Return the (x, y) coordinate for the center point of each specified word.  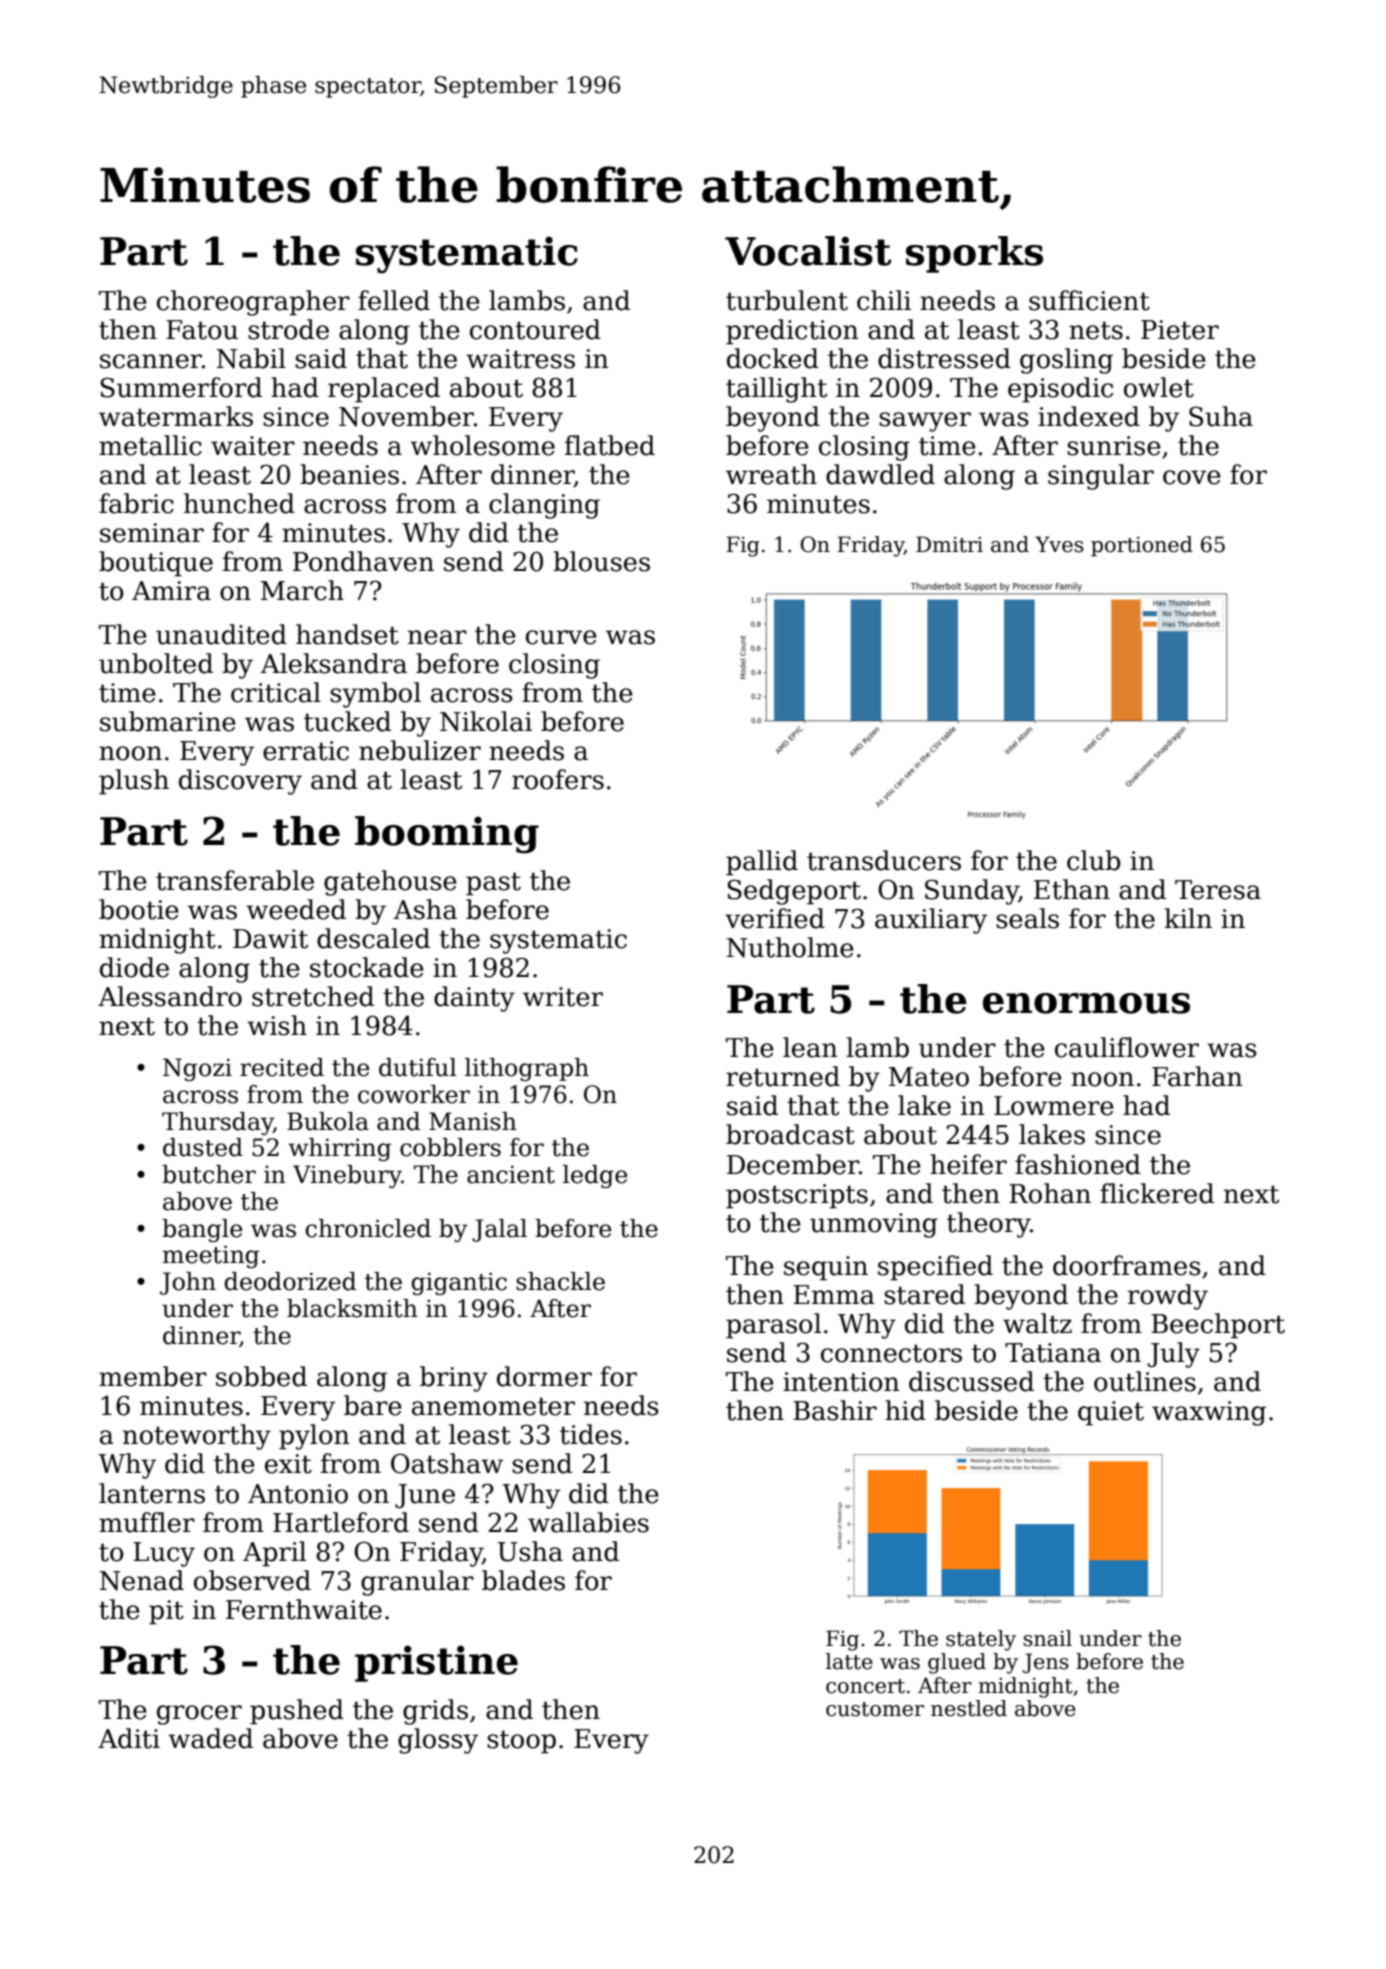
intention (841, 1382)
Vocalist (808, 251)
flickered (1157, 1193)
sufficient (1089, 300)
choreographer (253, 303)
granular (417, 1583)
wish (277, 1025)
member (153, 1376)
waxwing (1209, 1413)
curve (561, 637)
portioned (1142, 546)
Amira (171, 591)
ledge (595, 1176)
